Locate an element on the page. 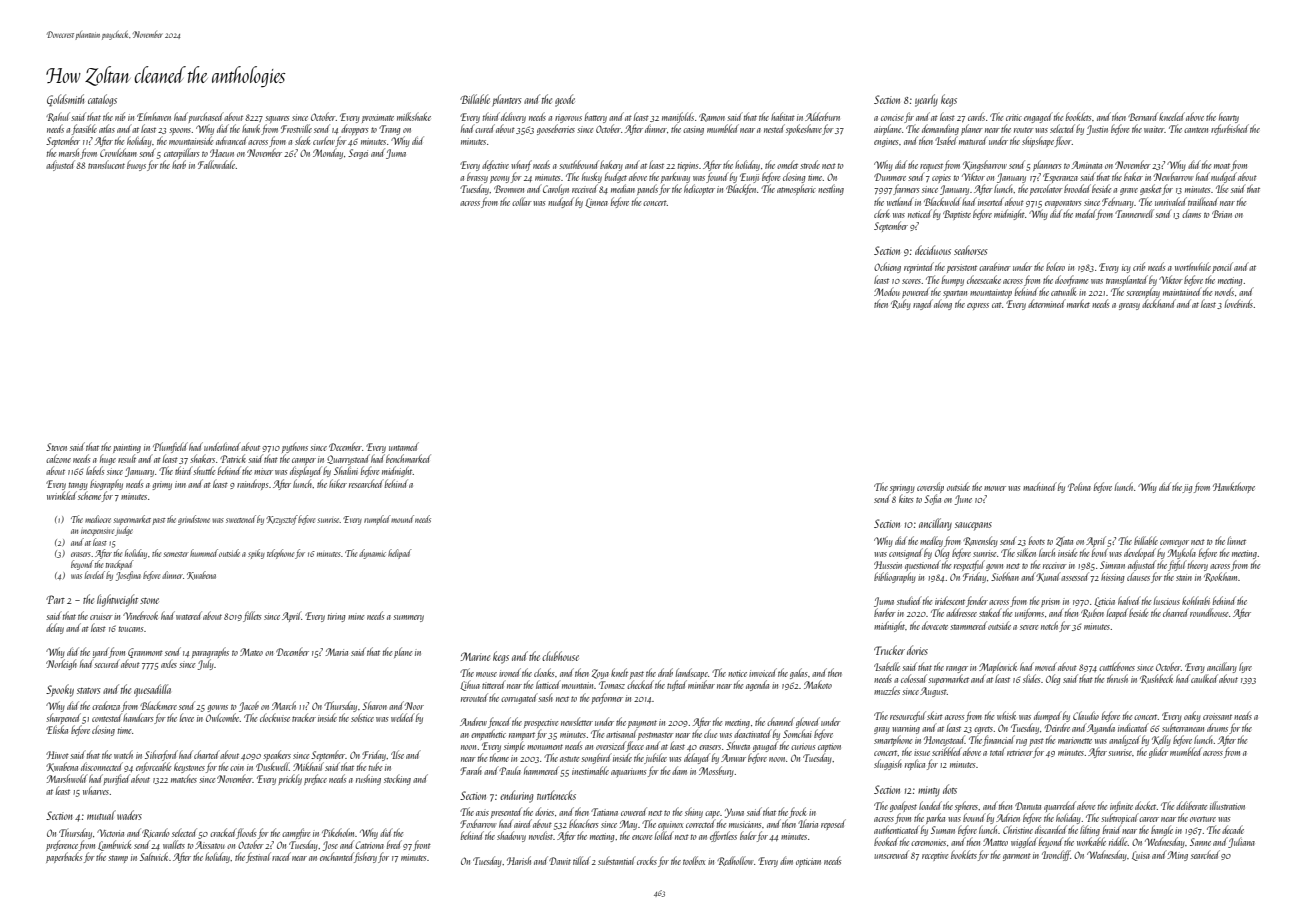 The image size is (1308, 924). saucepans is located at coordinates (973, 526).
